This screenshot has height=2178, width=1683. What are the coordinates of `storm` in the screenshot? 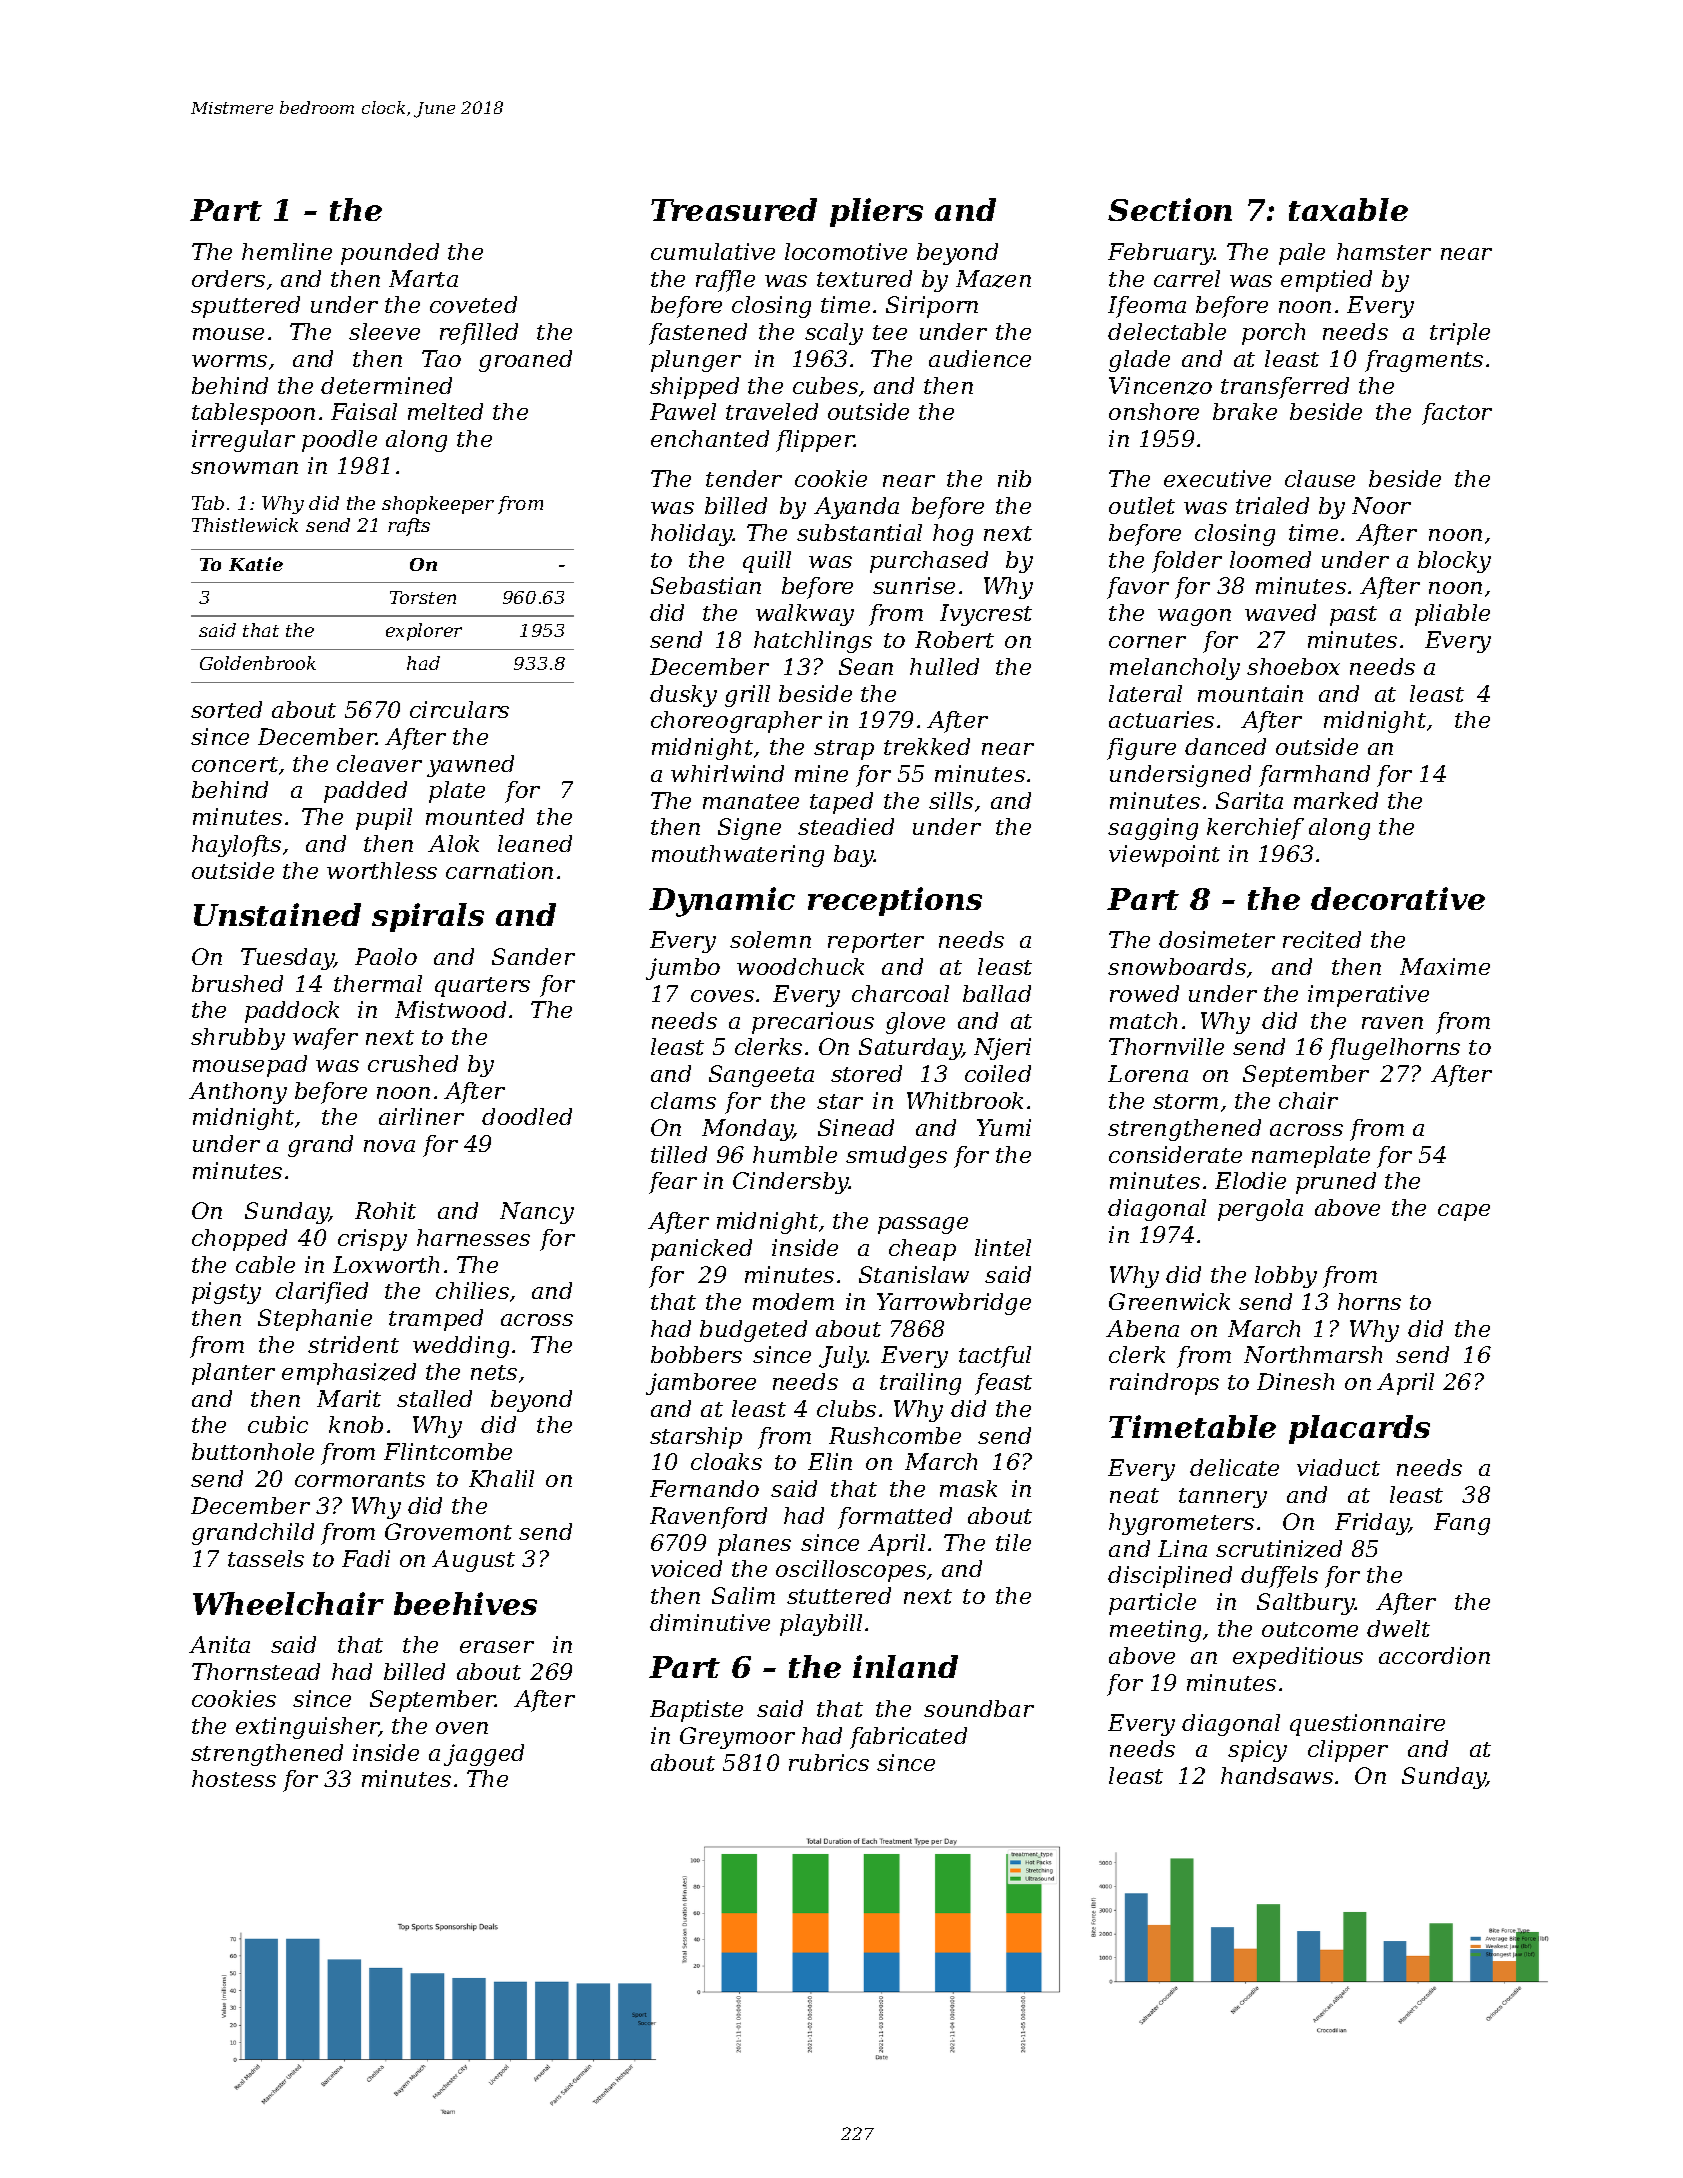 It's located at (1185, 1101).
